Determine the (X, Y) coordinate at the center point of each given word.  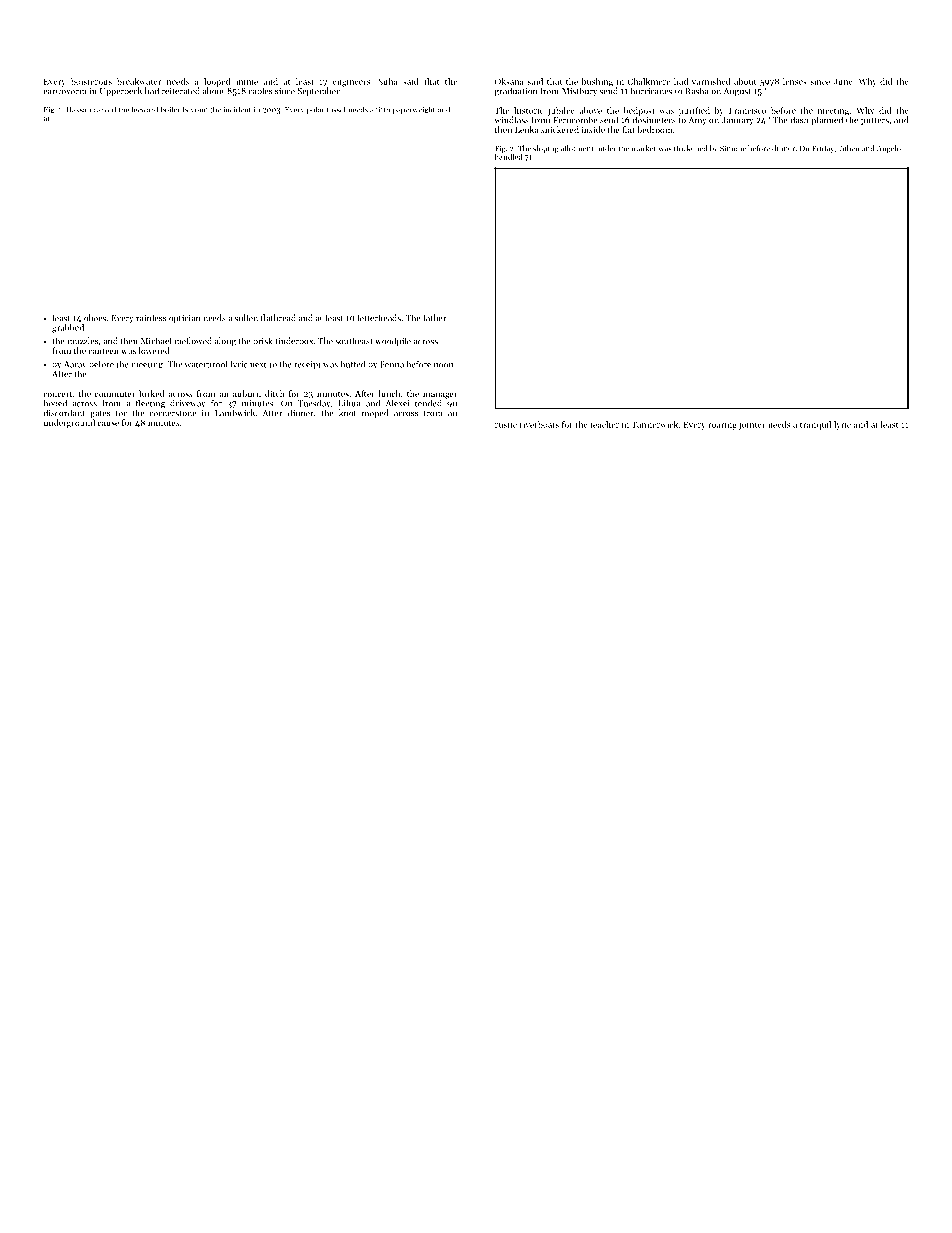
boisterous (91, 81)
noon (443, 365)
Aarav (75, 364)
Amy (698, 121)
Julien (848, 148)
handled (508, 157)
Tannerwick (655, 424)
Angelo (889, 149)
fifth (383, 109)
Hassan (78, 110)
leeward (144, 109)
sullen (246, 318)
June (843, 81)
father (435, 318)
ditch (275, 393)
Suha (388, 81)
